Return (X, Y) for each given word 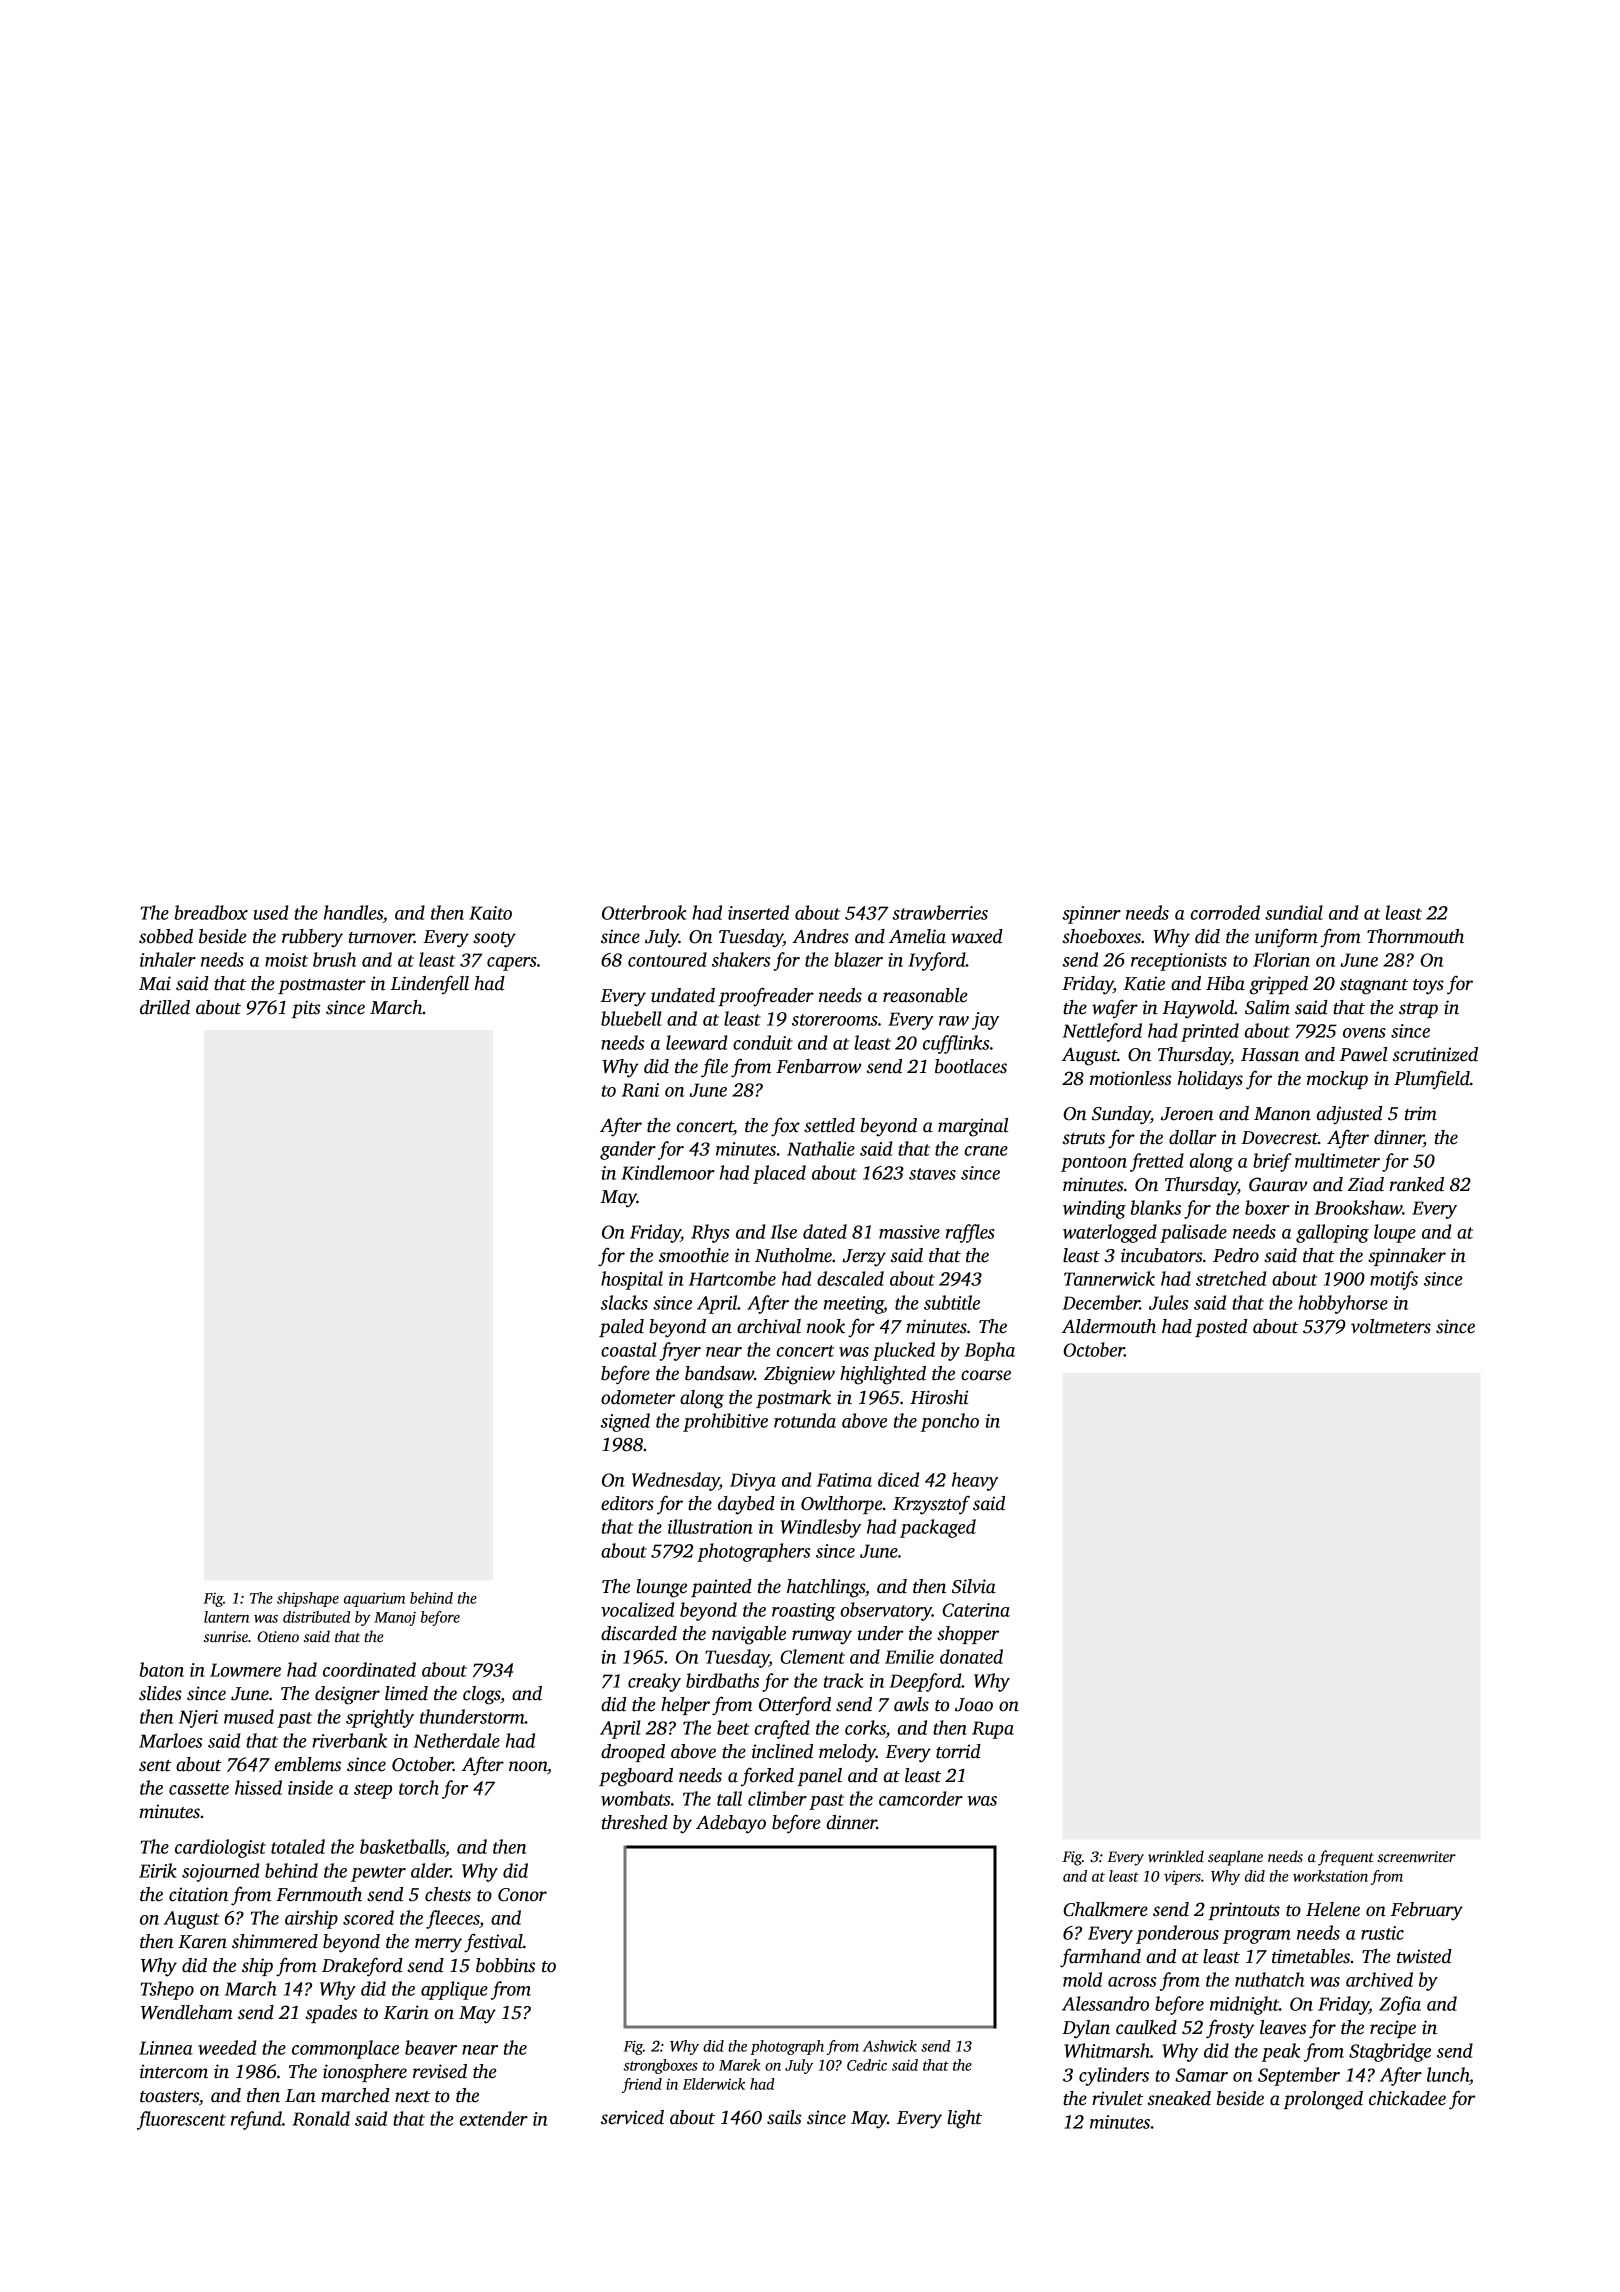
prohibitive (725, 1422)
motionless (1131, 1078)
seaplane (1235, 1858)
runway (822, 1637)
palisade (1193, 1233)
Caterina (976, 1610)
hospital (632, 1280)
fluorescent (181, 2120)
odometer (638, 1397)
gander (628, 1150)
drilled (165, 1007)
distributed (316, 1617)
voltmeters (1391, 1326)
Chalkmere (1105, 1909)
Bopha (990, 1351)
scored (368, 1917)
